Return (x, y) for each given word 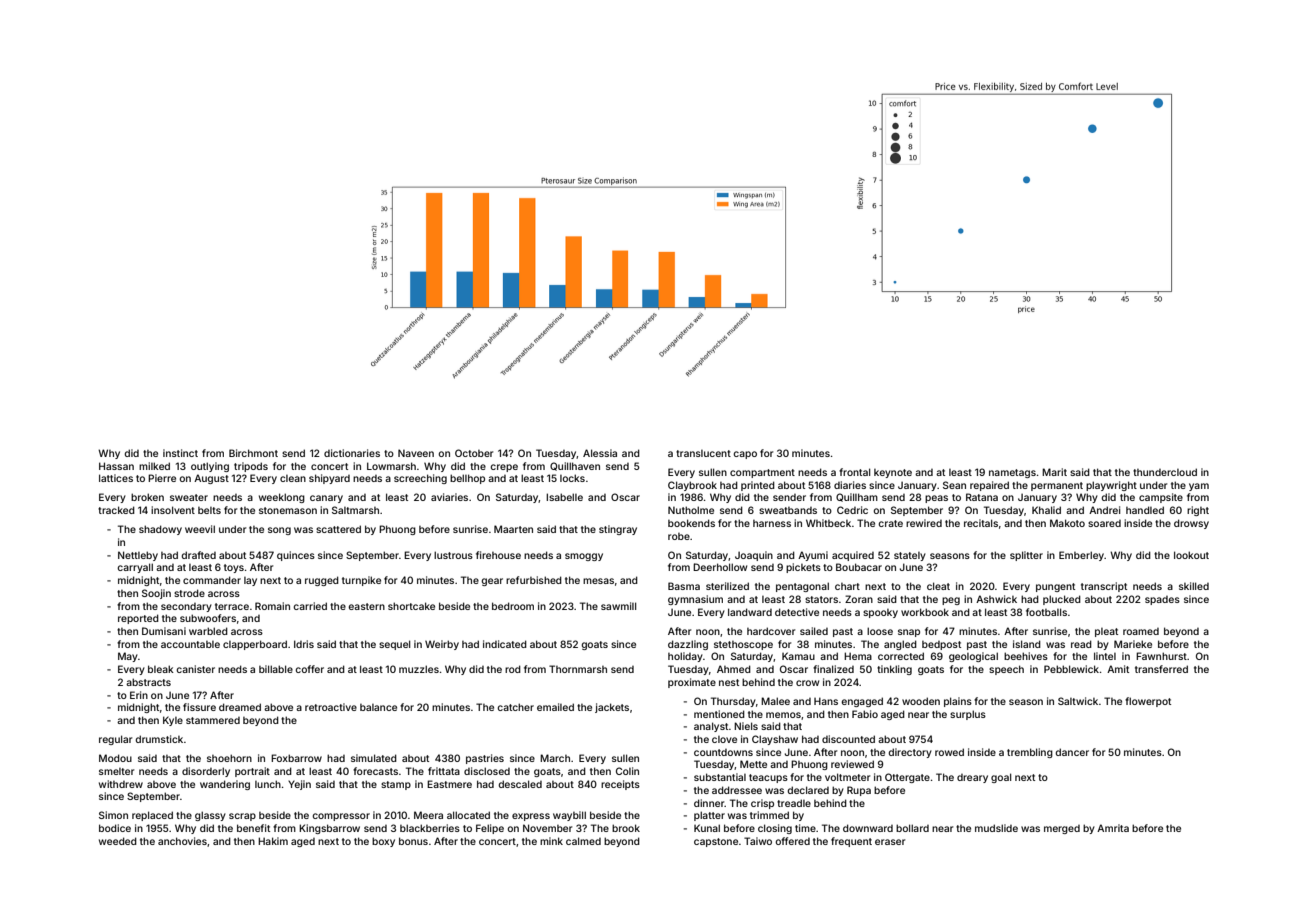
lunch (268, 784)
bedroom (513, 606)
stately (910, 556)
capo (745, 455)
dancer (1072, 752)
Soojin (156, 594)
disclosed (487, 771)
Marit (1054, 472)
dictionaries (352, 453)
